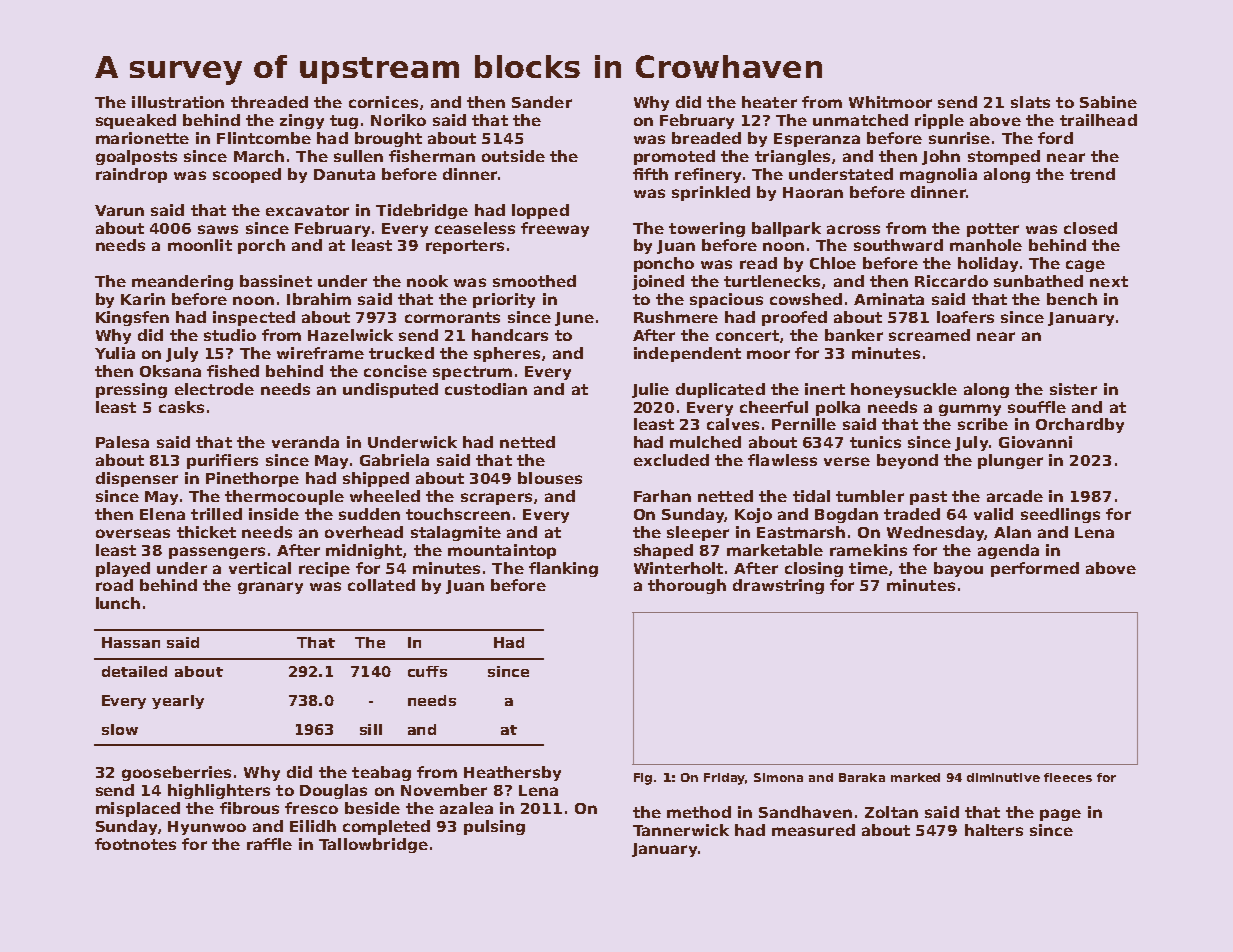 Image resolution: width=1233 pixels, height=952 pixels. I want to click on footnotes, so click(135, 844).
